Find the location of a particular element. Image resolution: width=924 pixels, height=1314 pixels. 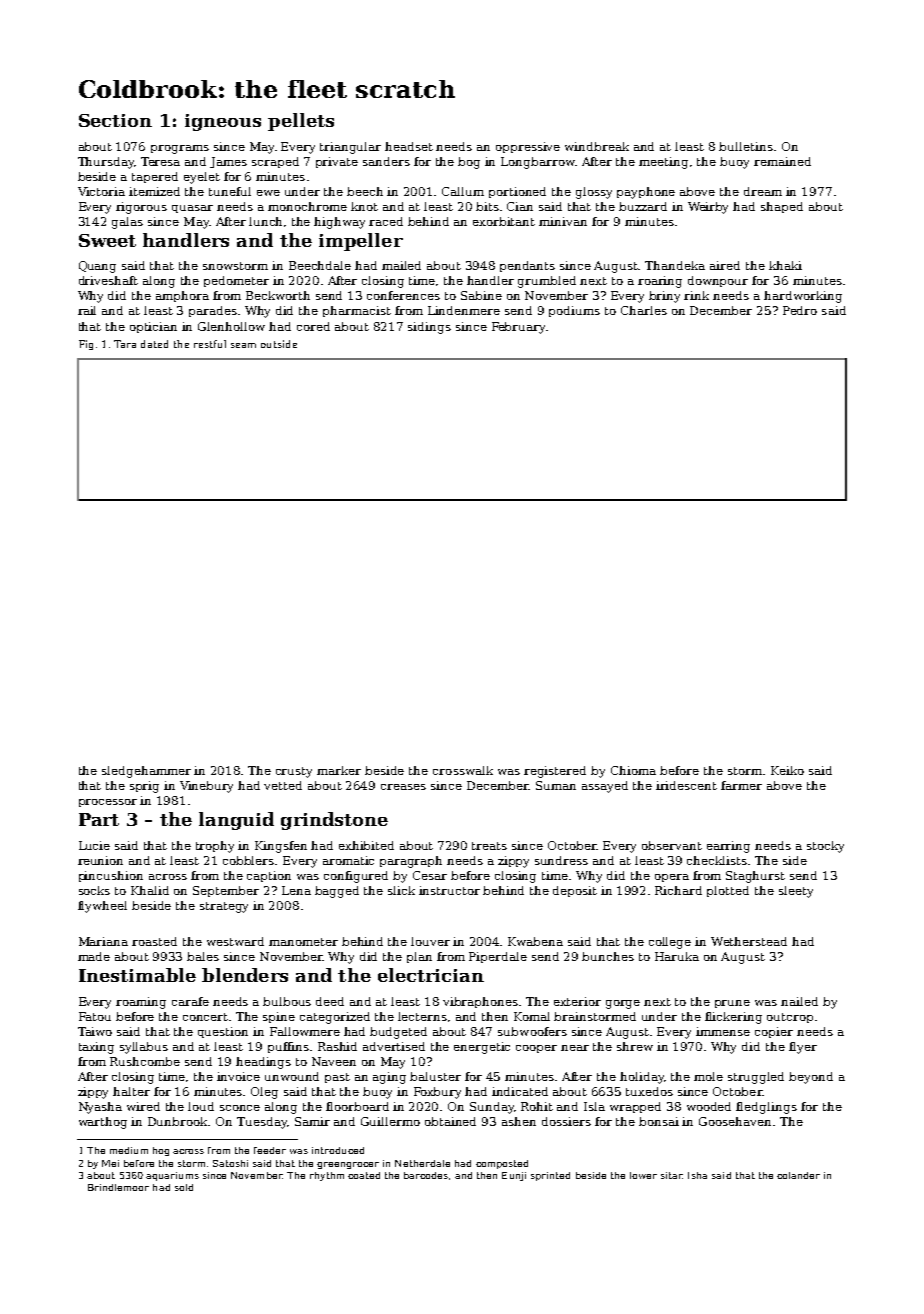

podiums is located at coordinates (574, 311).
